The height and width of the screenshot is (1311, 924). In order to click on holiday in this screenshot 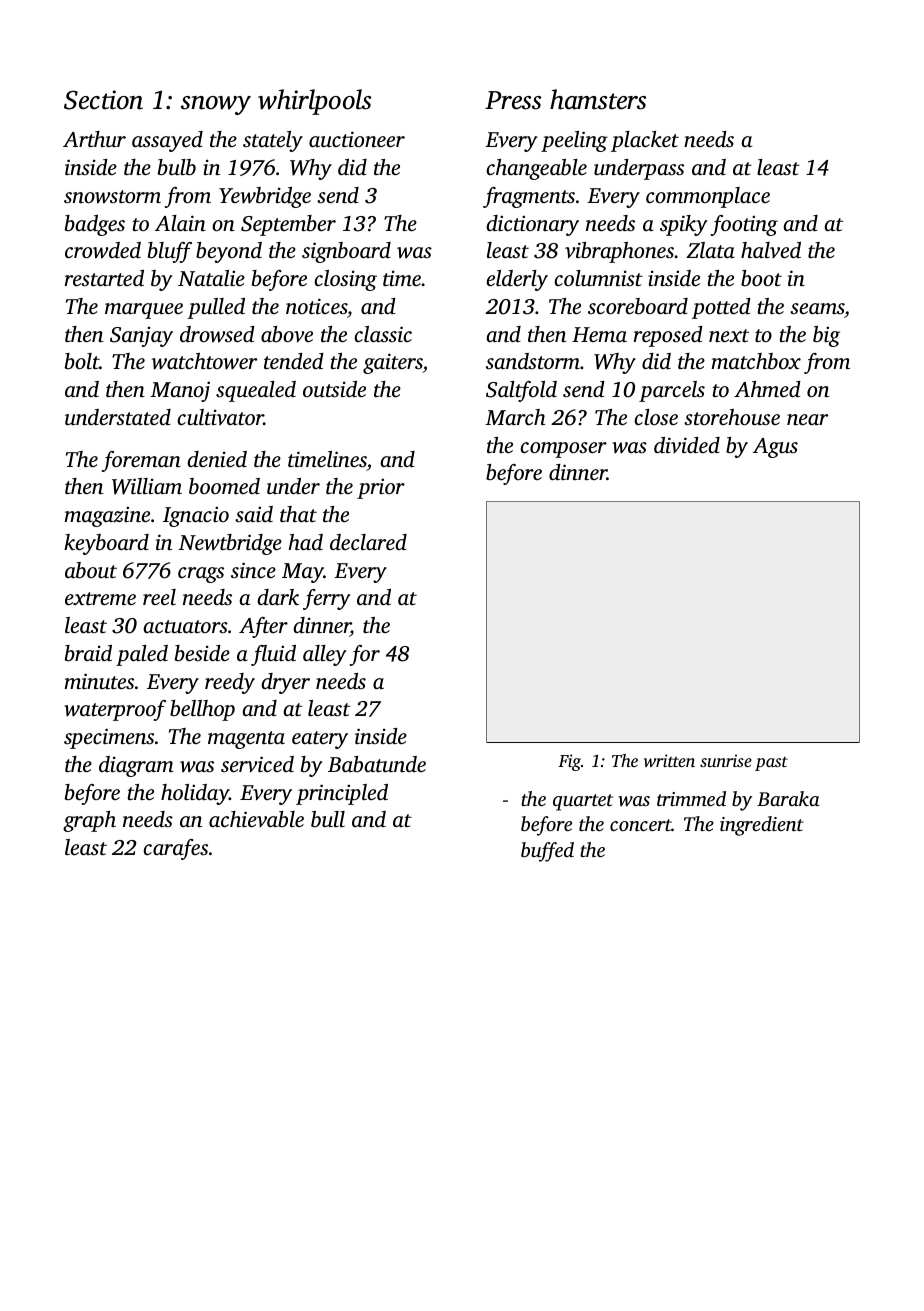, I will do `click(195, 794)`.
